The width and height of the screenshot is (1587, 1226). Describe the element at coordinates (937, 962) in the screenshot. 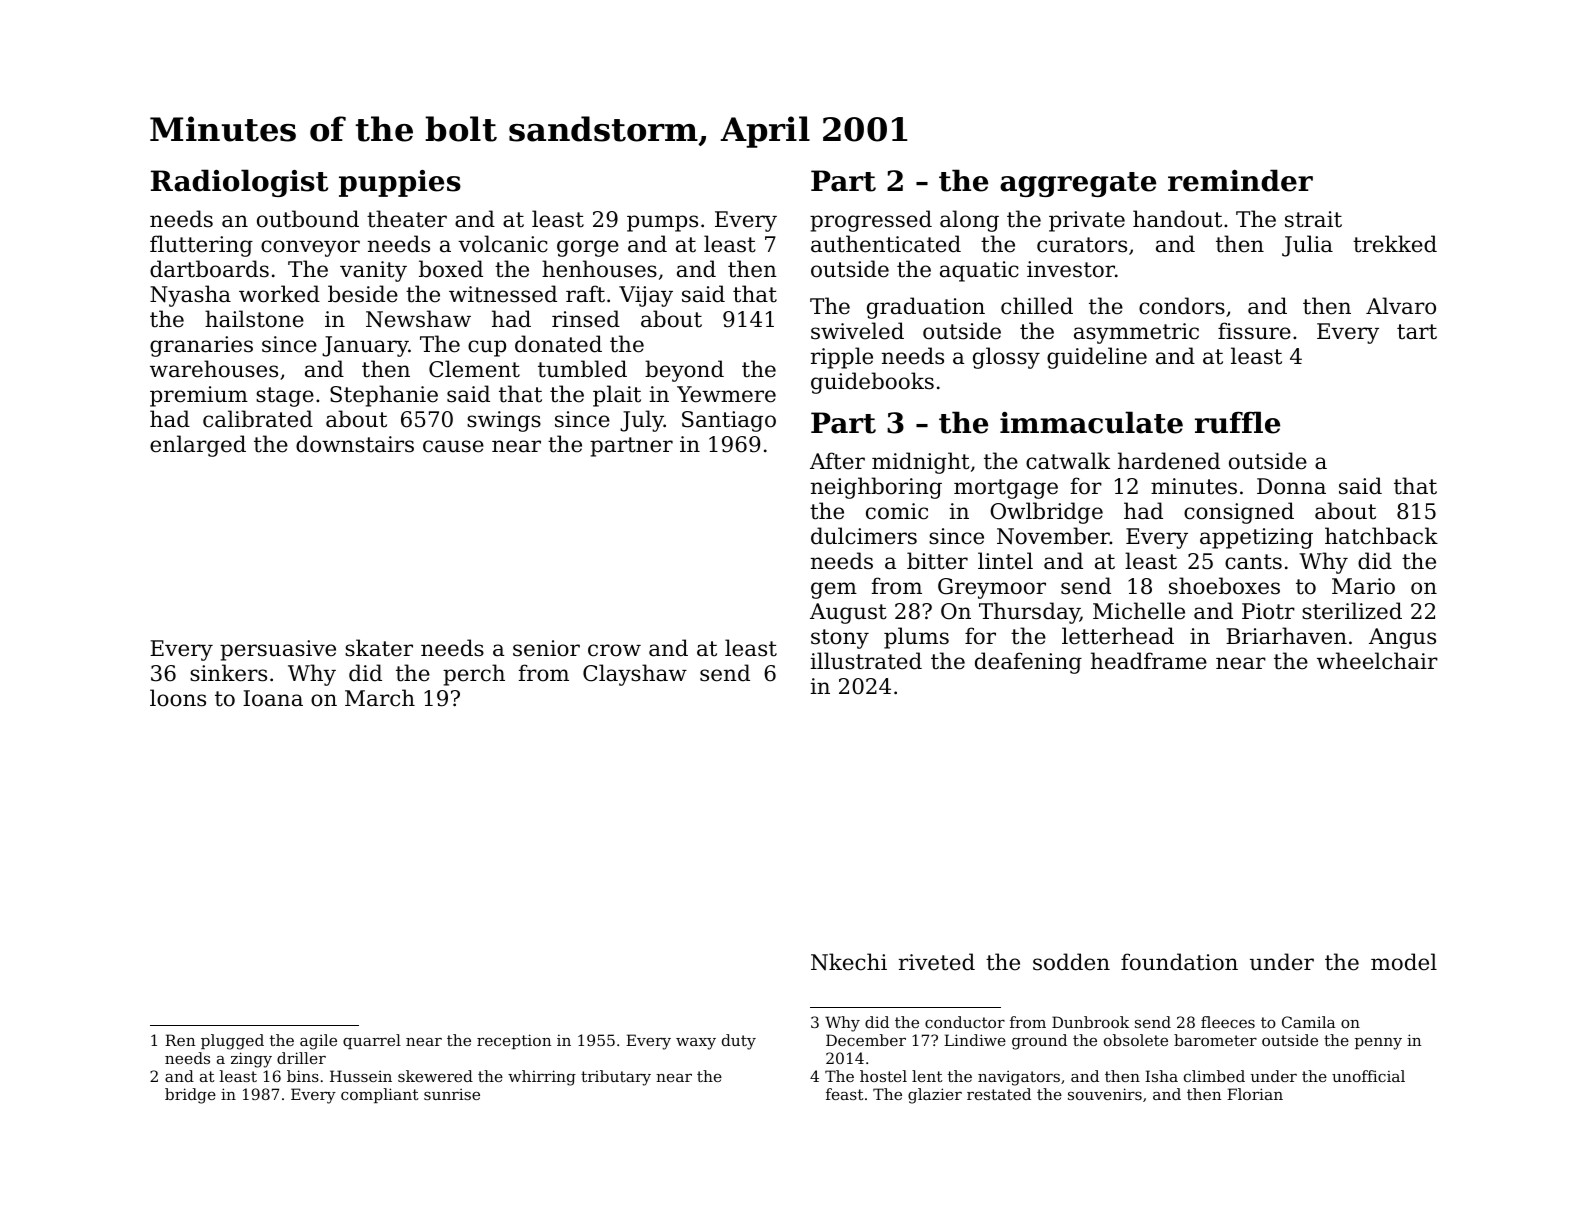

I see `riveted` at that location.
